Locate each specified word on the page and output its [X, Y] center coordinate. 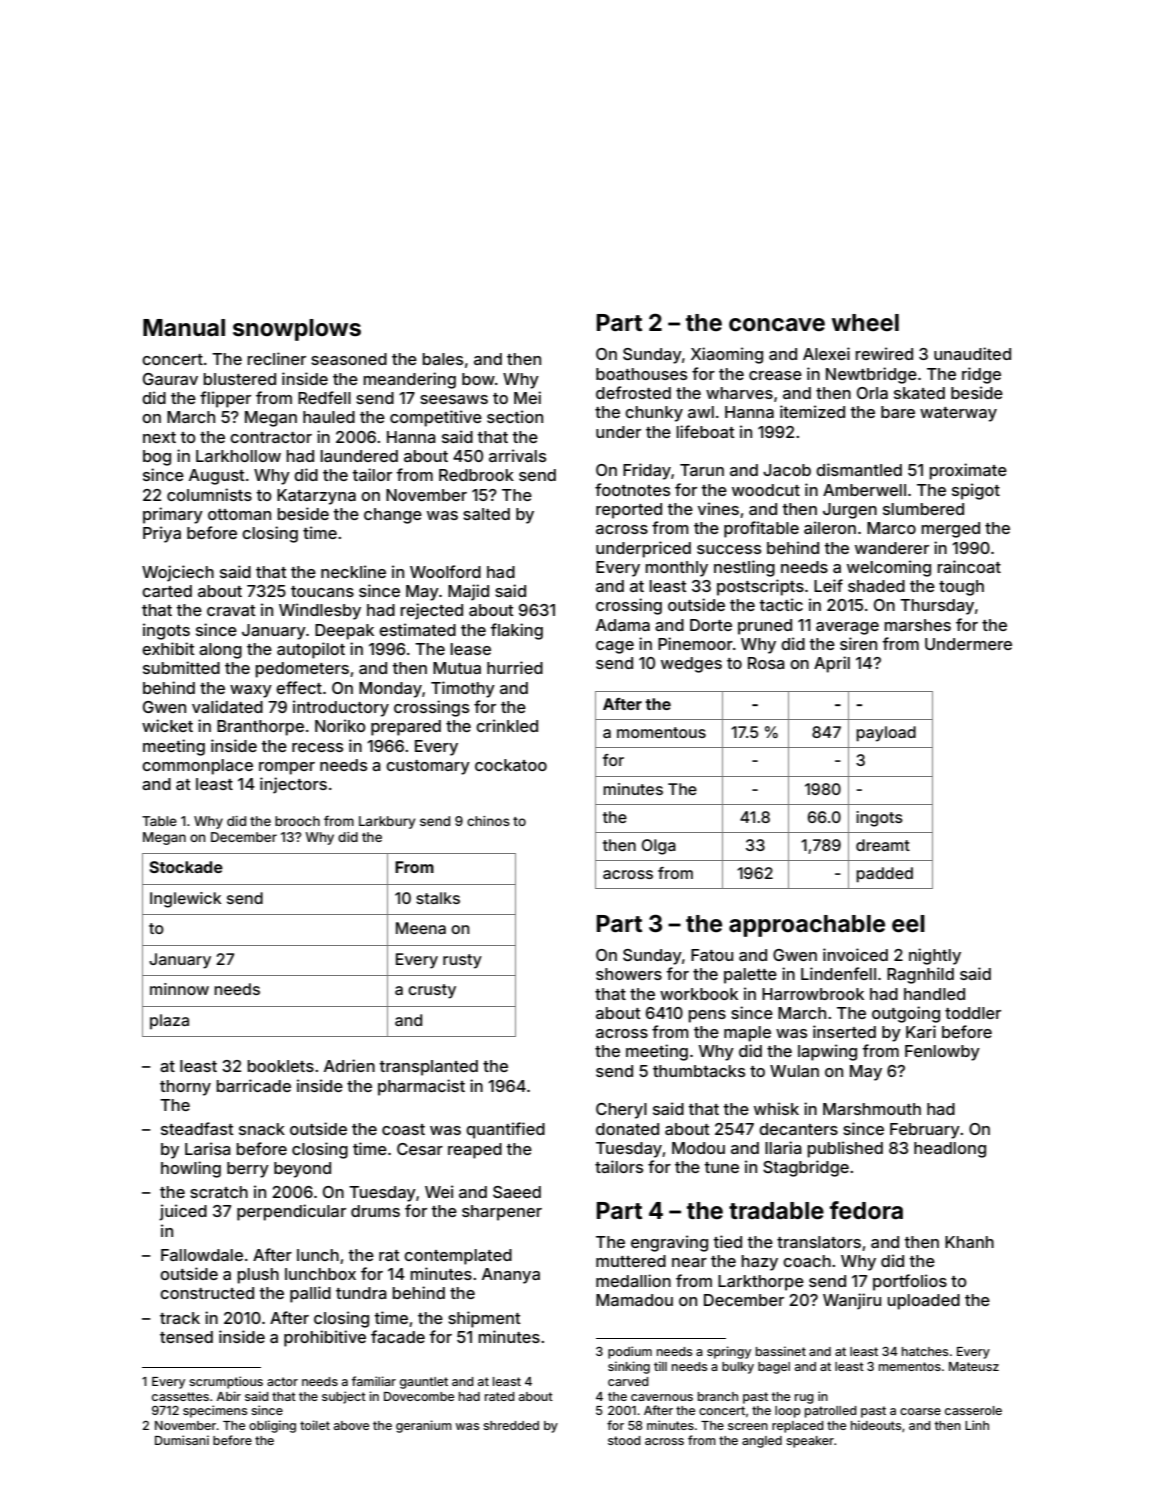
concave [777, 325]
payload [886, 734]
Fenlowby [942, 1053]
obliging [272, 1426]
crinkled [507, 725]
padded [884, 875]
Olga [659, 847]
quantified [505, 1130]
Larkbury [387, 822]
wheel [865, 323]
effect [299, 687]
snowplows [297, 330]
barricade [254, 1085]
